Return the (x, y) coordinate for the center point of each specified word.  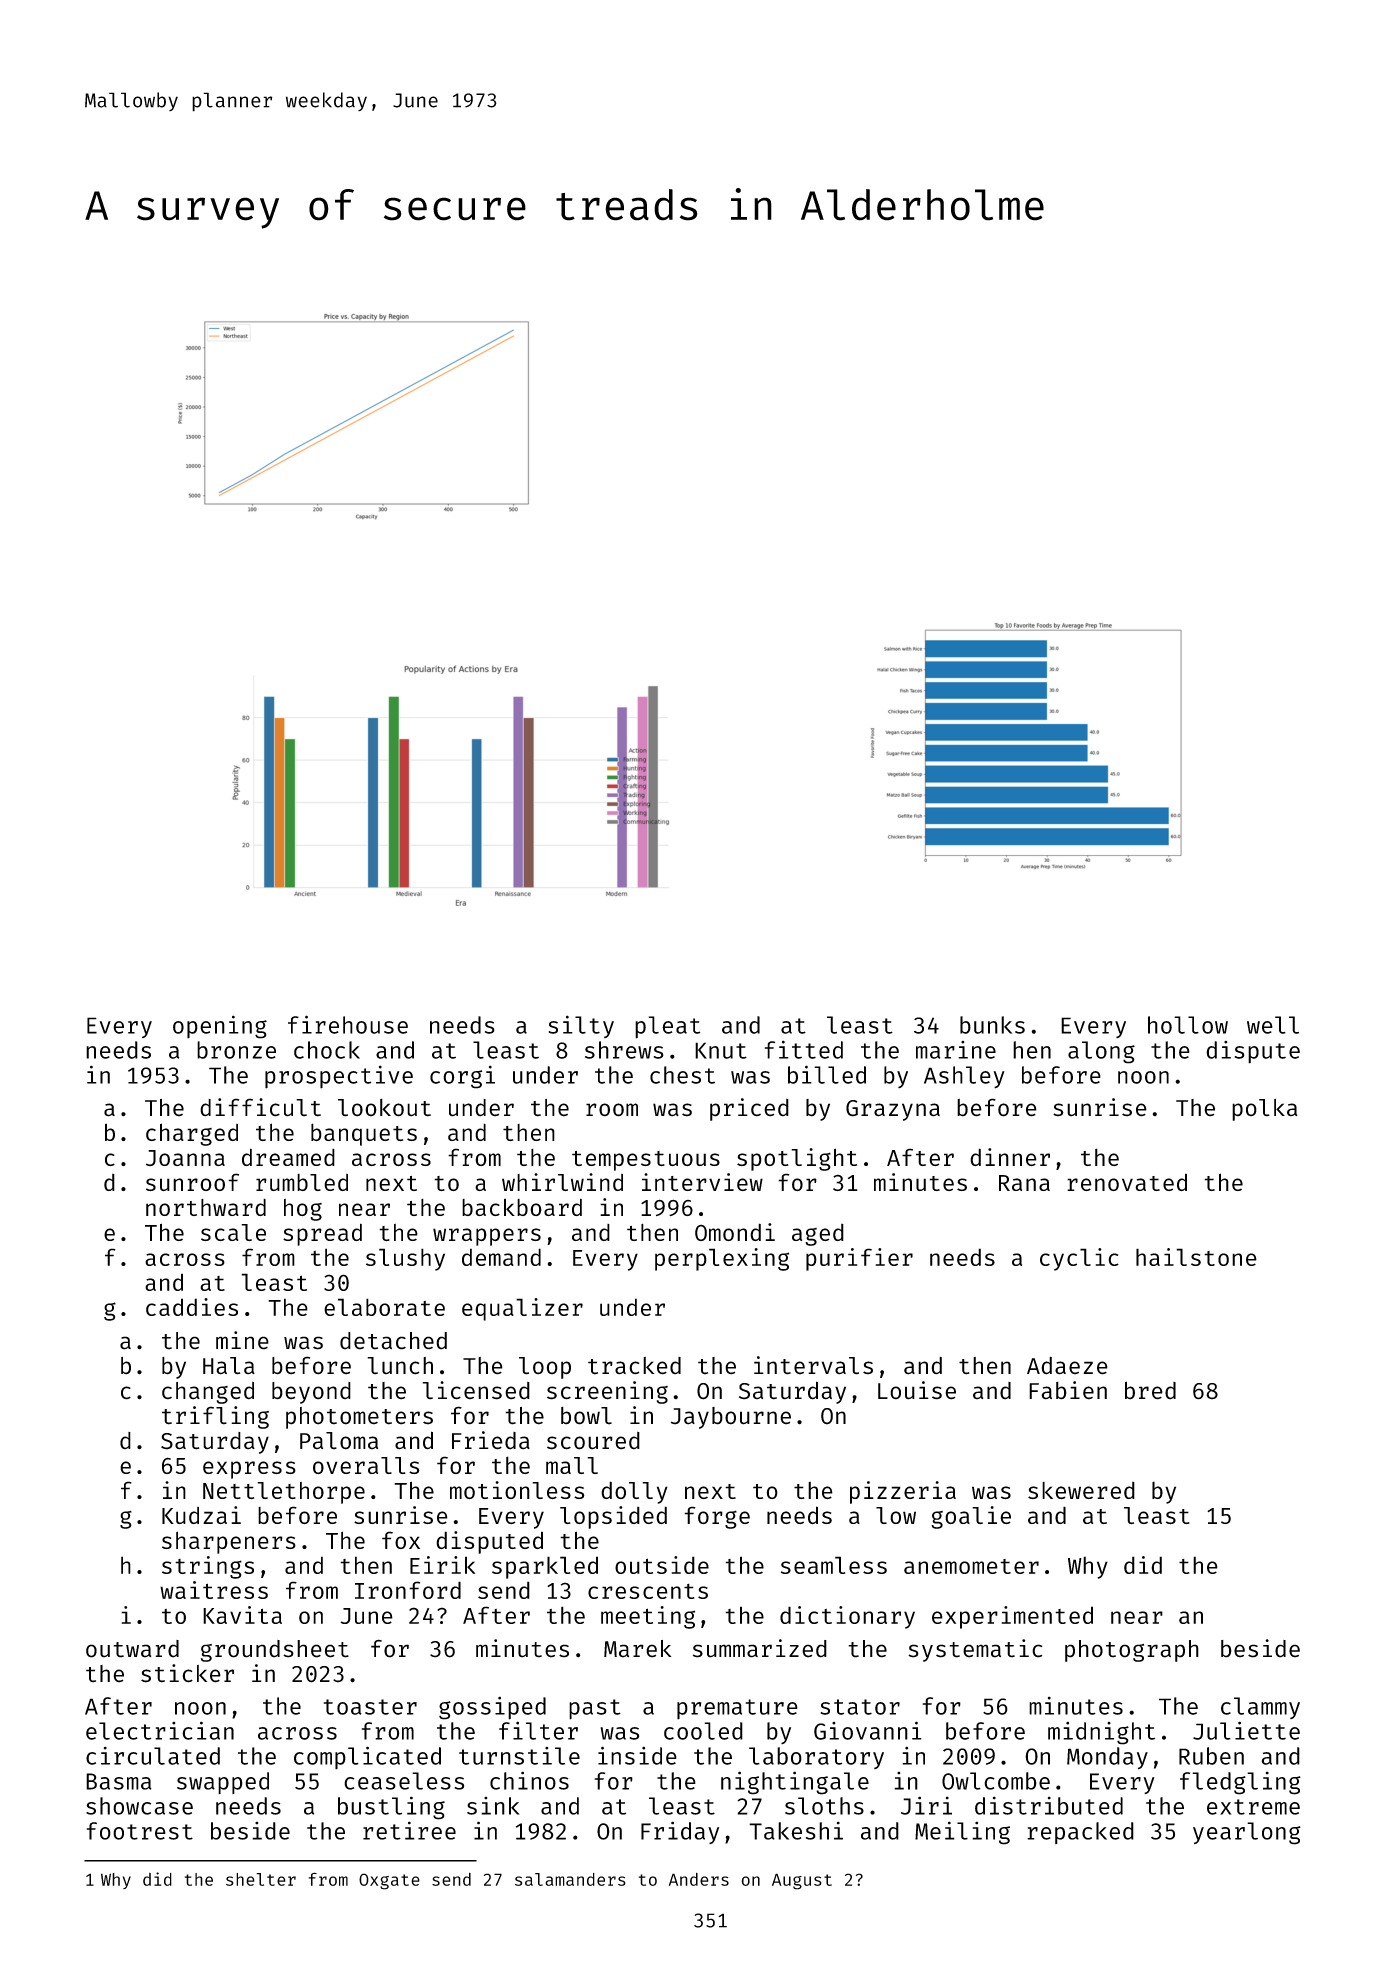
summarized (760, 1648)
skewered (1081, 1490)
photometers (359, 1418)
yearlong (1247, 1833)
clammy (1260, 1708)
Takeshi (796, 1830)
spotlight (797, 1159)
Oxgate (389, 1881)
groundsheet (275, 1651)
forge (717, 1517)
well (1273, 1025)
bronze (236, 1050)
